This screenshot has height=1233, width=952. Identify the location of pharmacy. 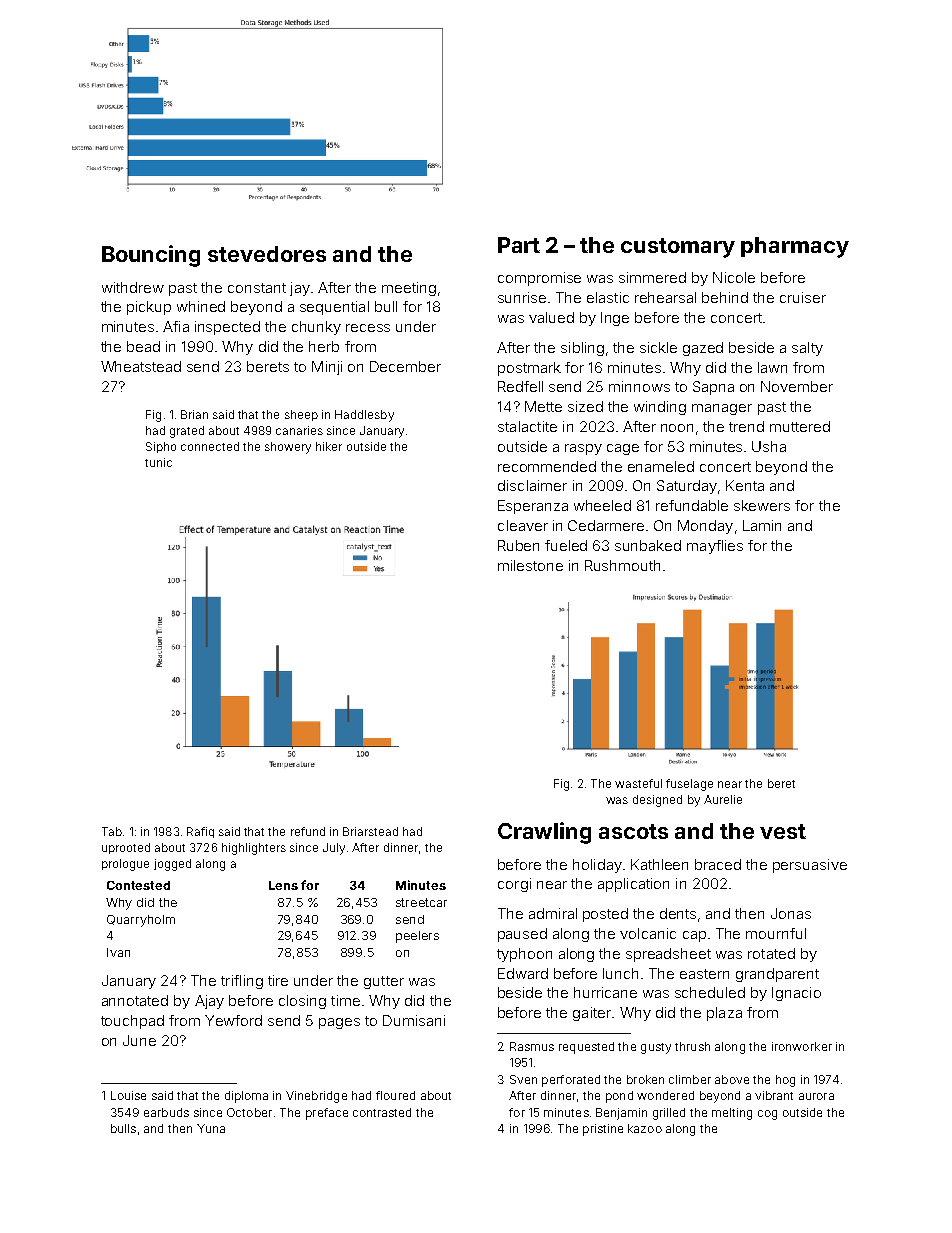
(795, 247).
